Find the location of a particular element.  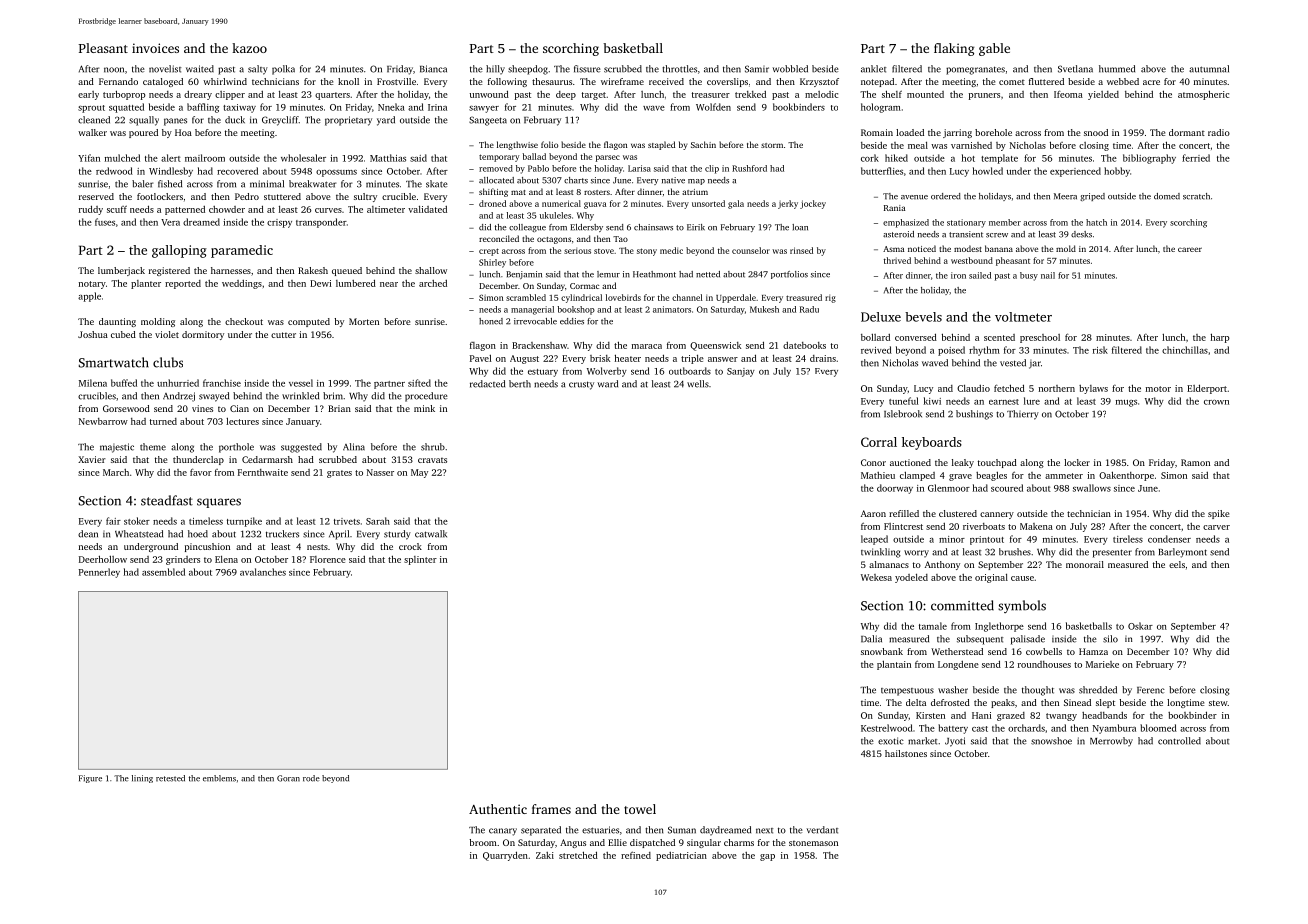

hobby is located at coordinates (1117, 172).
